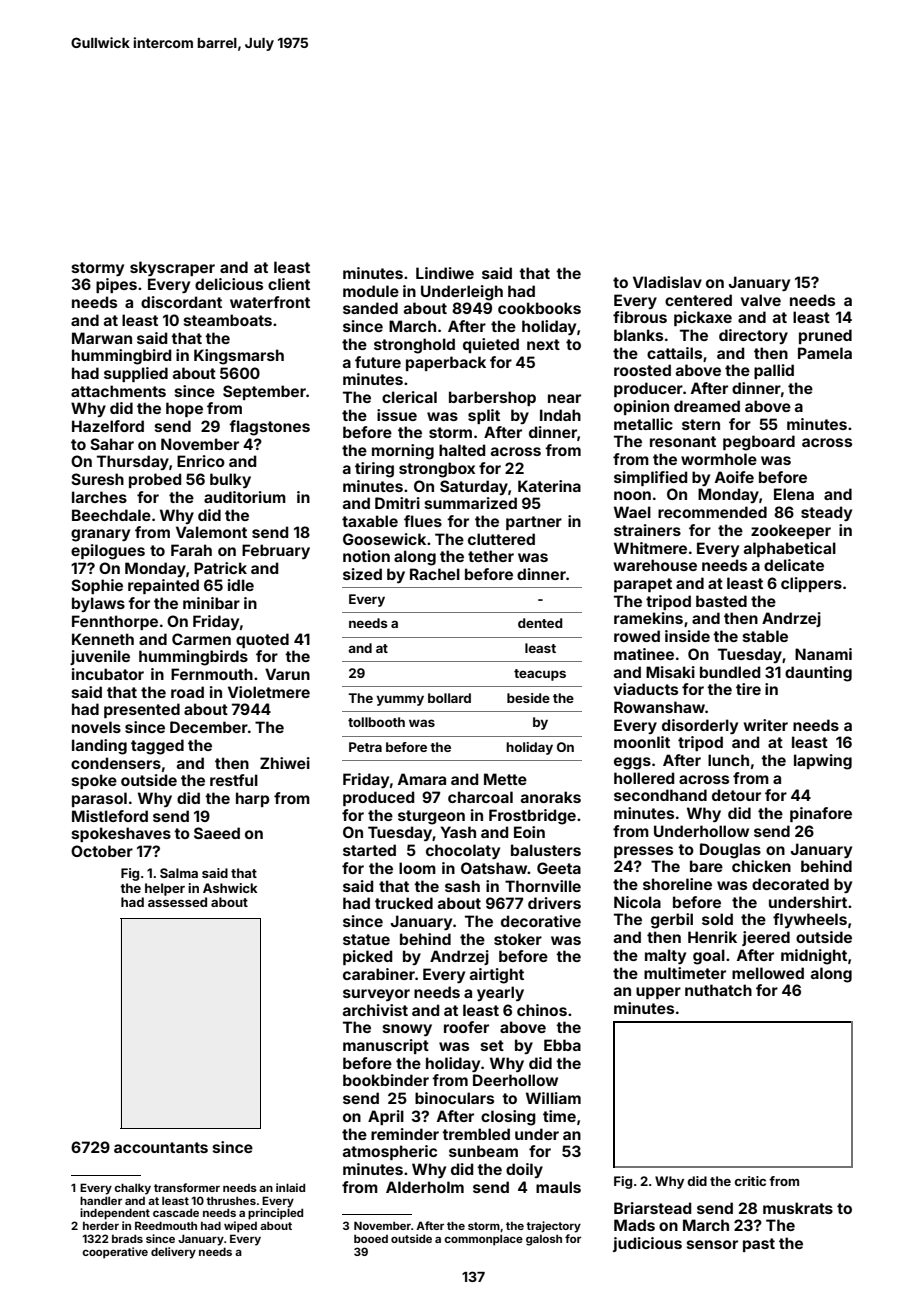  I want to click on valve, so click(761, 300).
